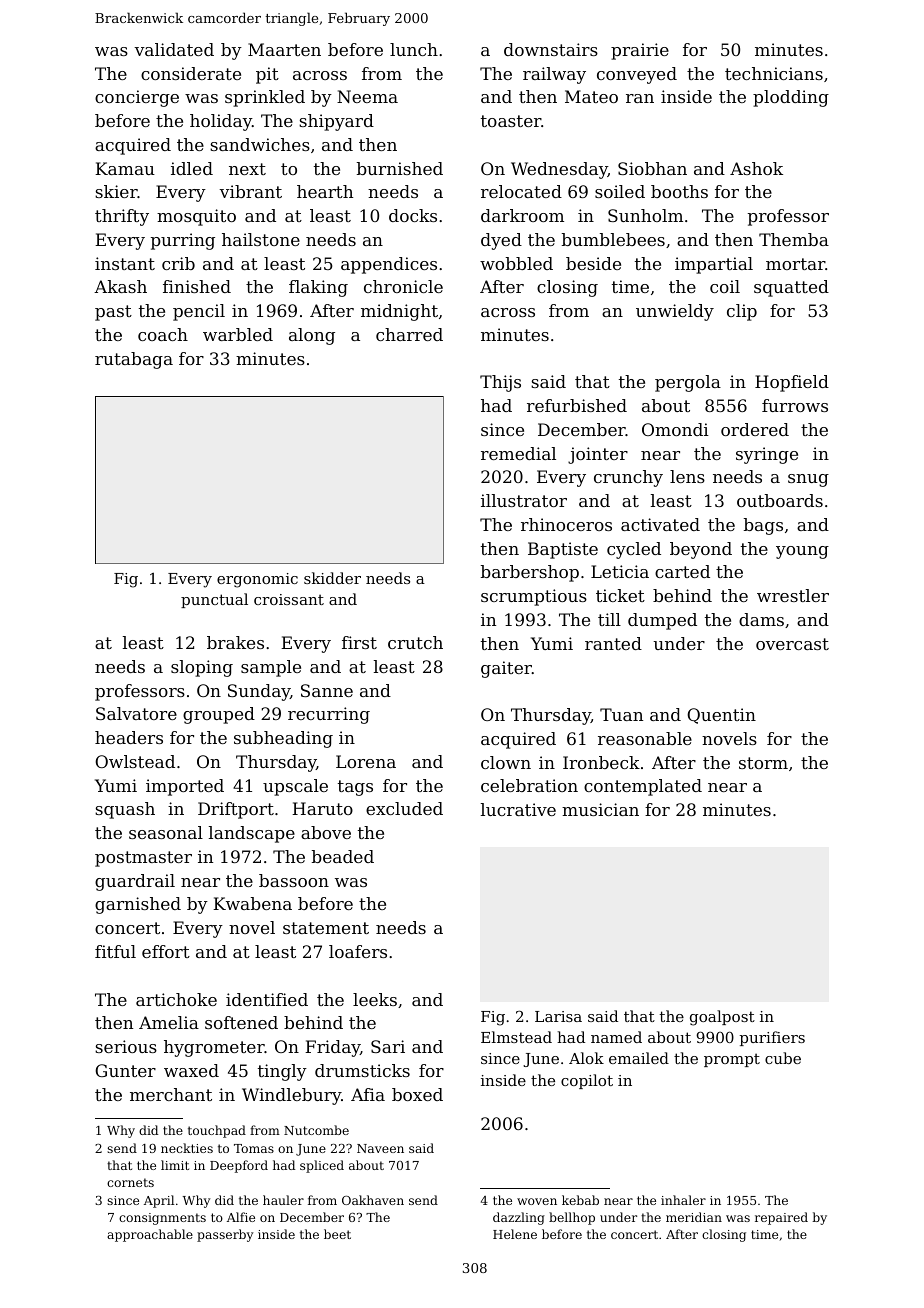 This screenshot has height=1308, width=924. Describe the element at coordinates (518, 809) in the screenshot. I see `lucrative` at that location.
